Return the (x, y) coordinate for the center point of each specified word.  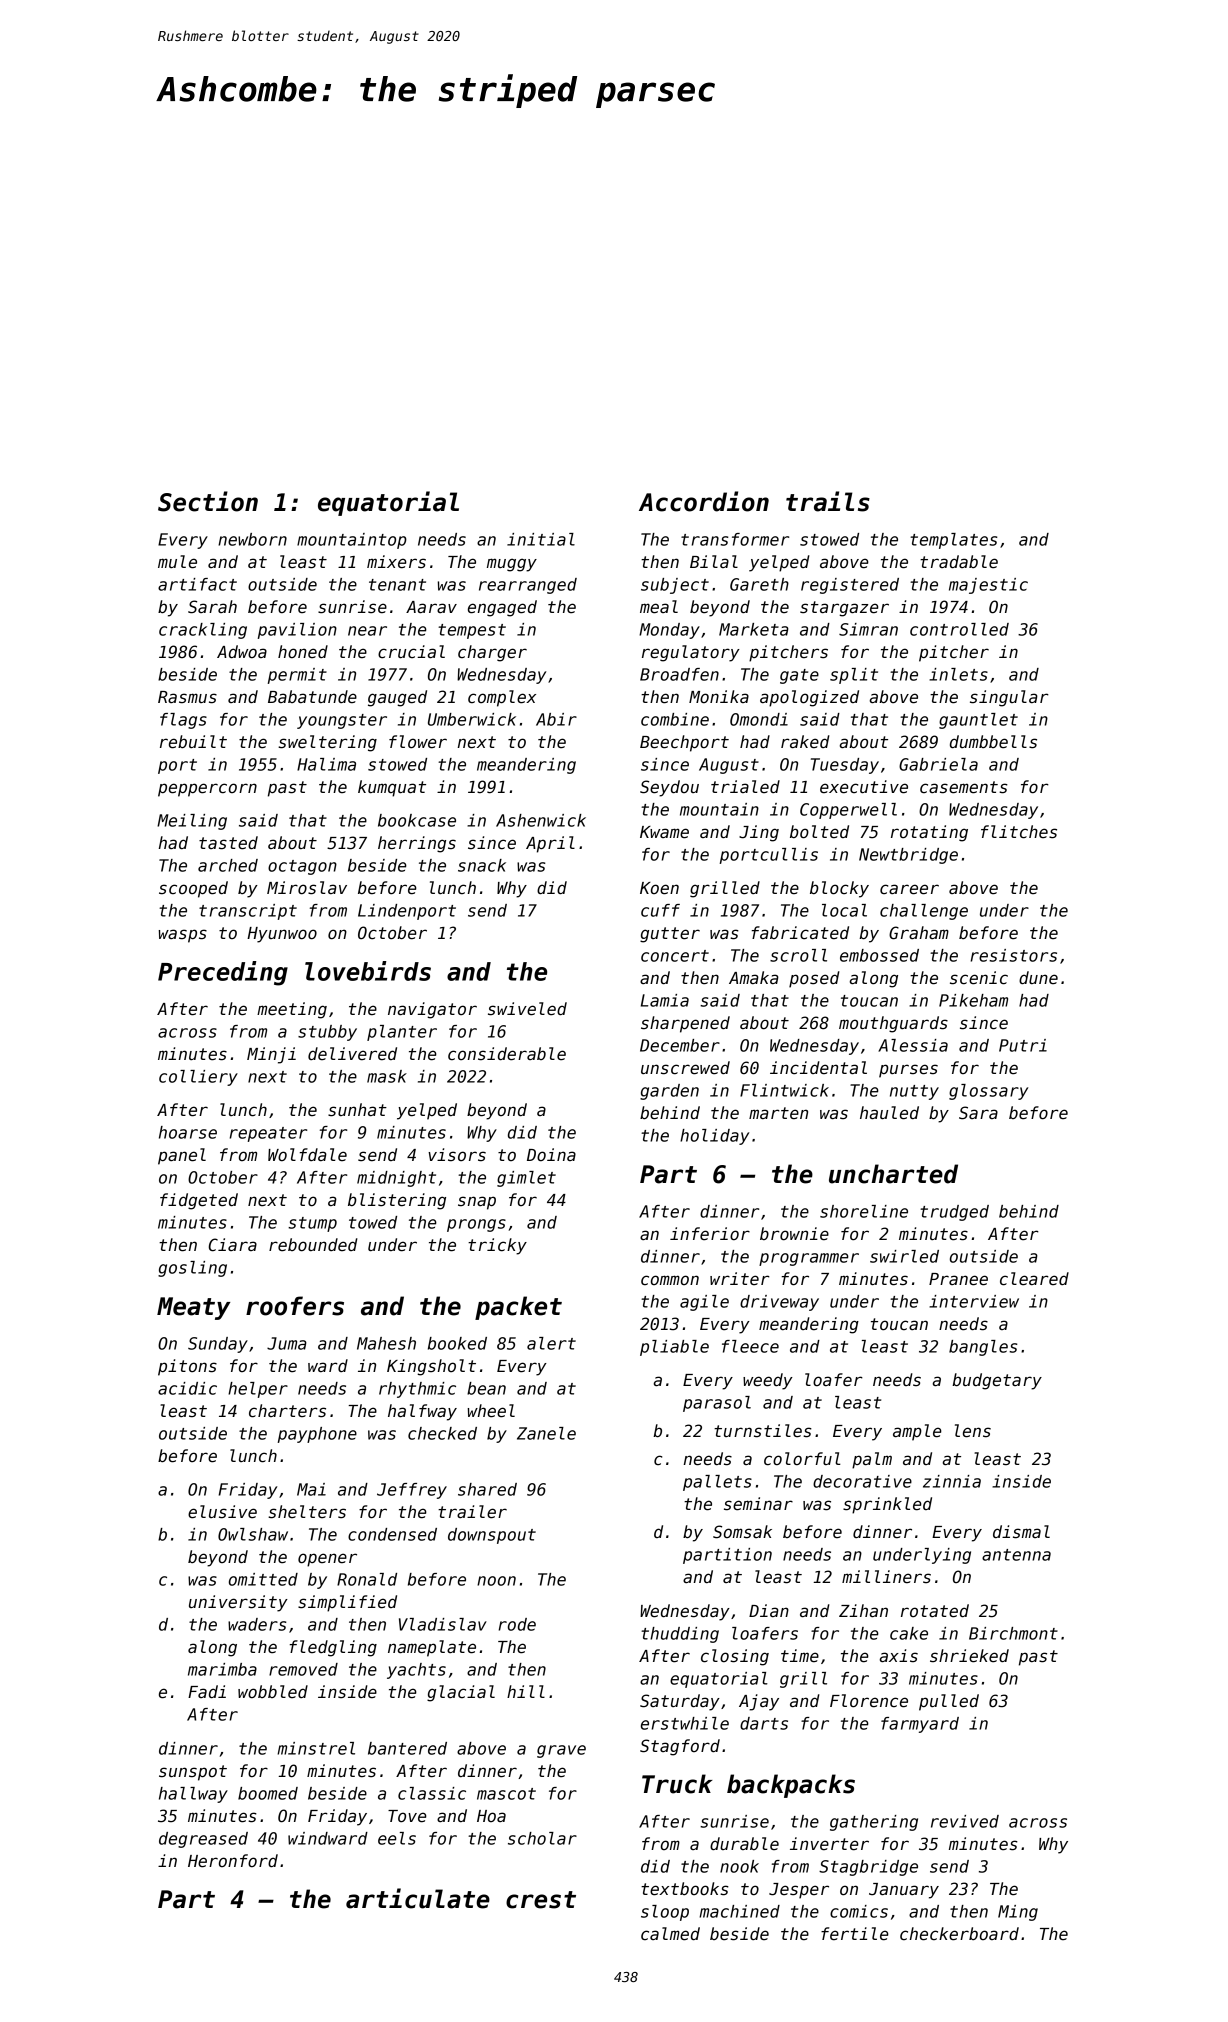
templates (953, 541)
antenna (1016, 1555)
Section (208, 501)
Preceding (223, 973)
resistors (1014, 955)
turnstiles (763, 1431)
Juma (287, 1343)
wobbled (273, 1692)
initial (541, 539)
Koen (659, 888)
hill (526, 1691)
